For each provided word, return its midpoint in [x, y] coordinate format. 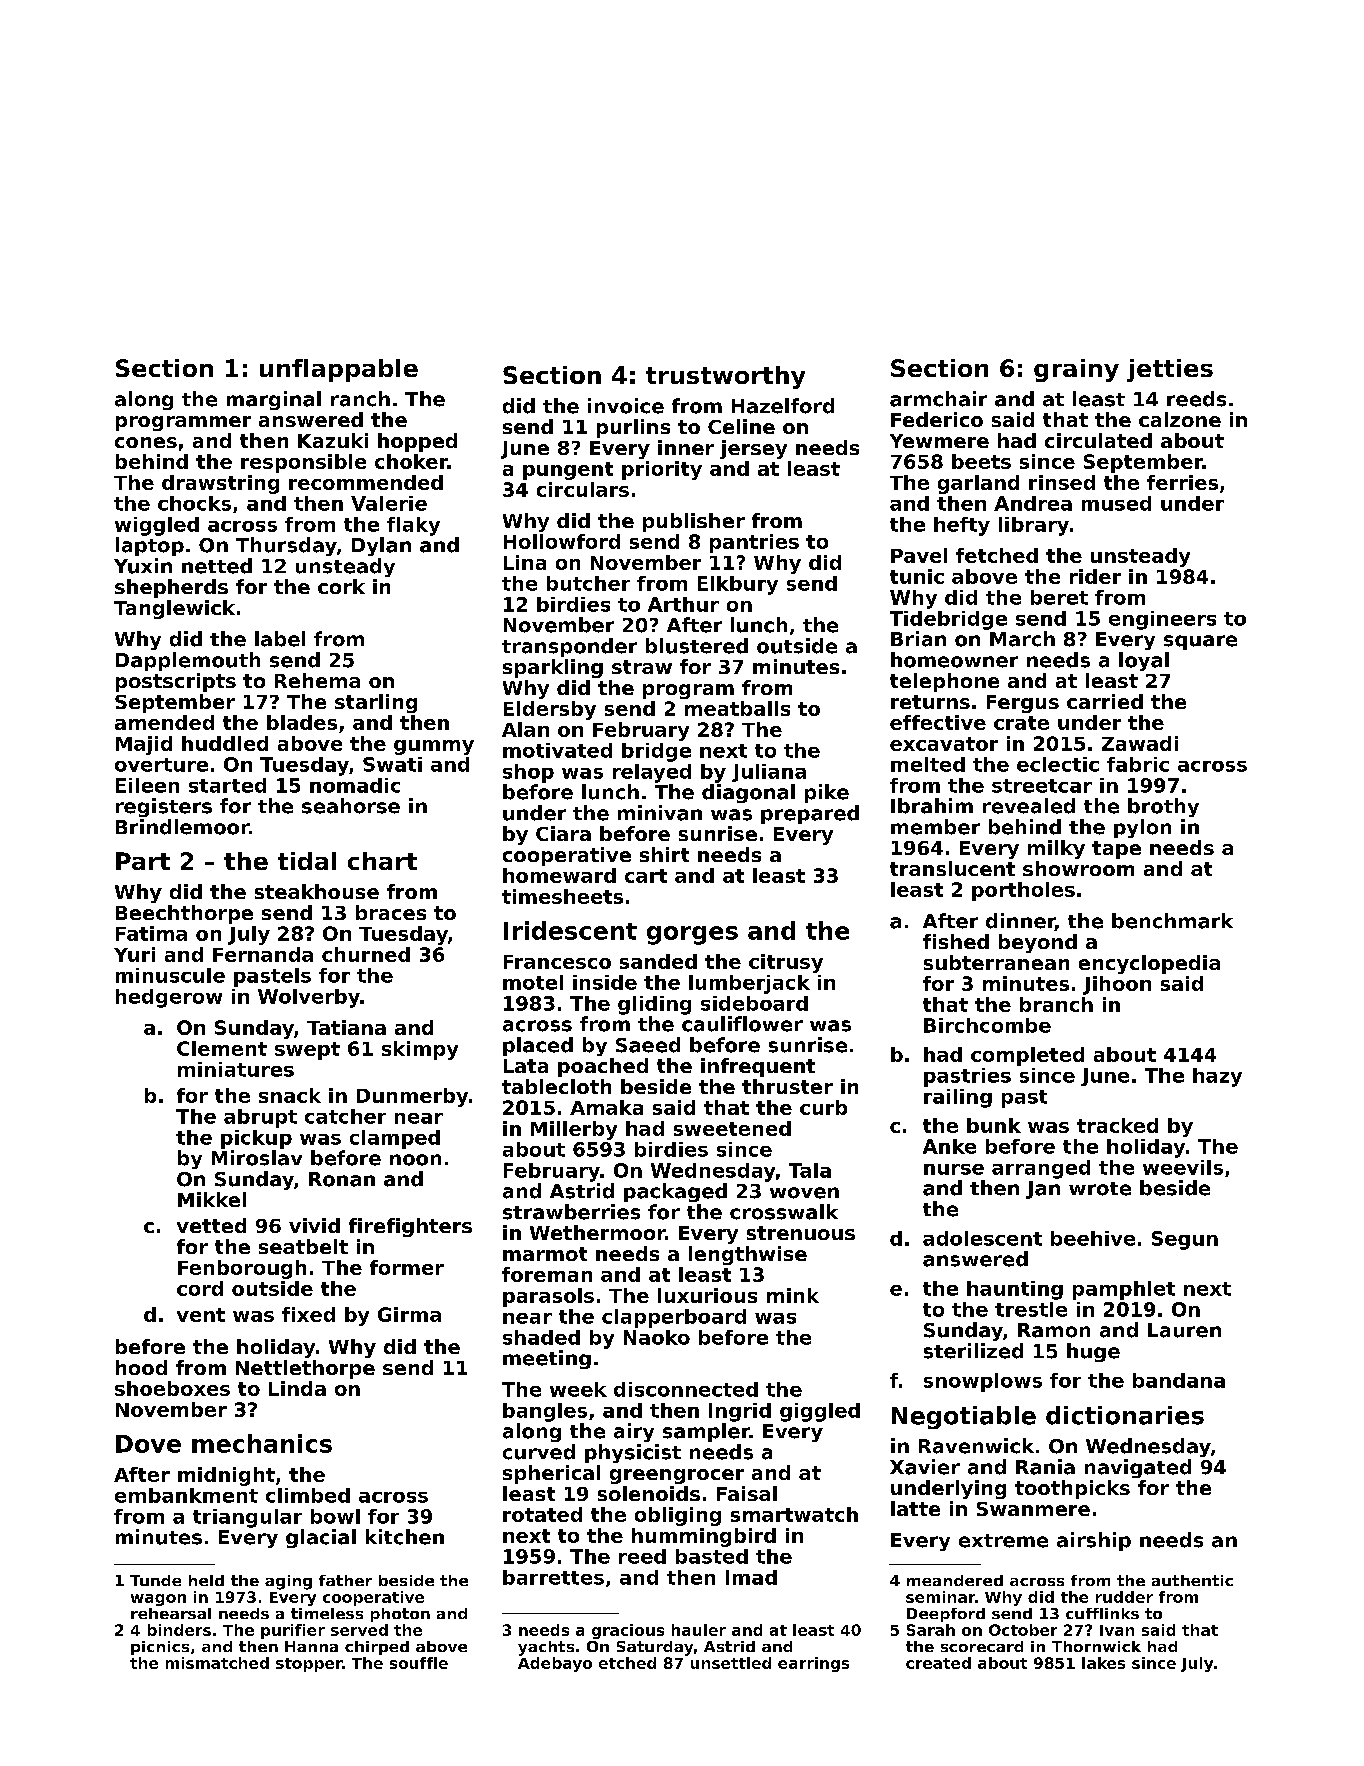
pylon [1142, 828]
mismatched [217, 1663]
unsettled [731, 1663]
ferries [1182, 482]
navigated [1138, 1468]
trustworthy [725, 377]
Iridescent [570, 930]
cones [146, 442]
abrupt [260, 1118]
